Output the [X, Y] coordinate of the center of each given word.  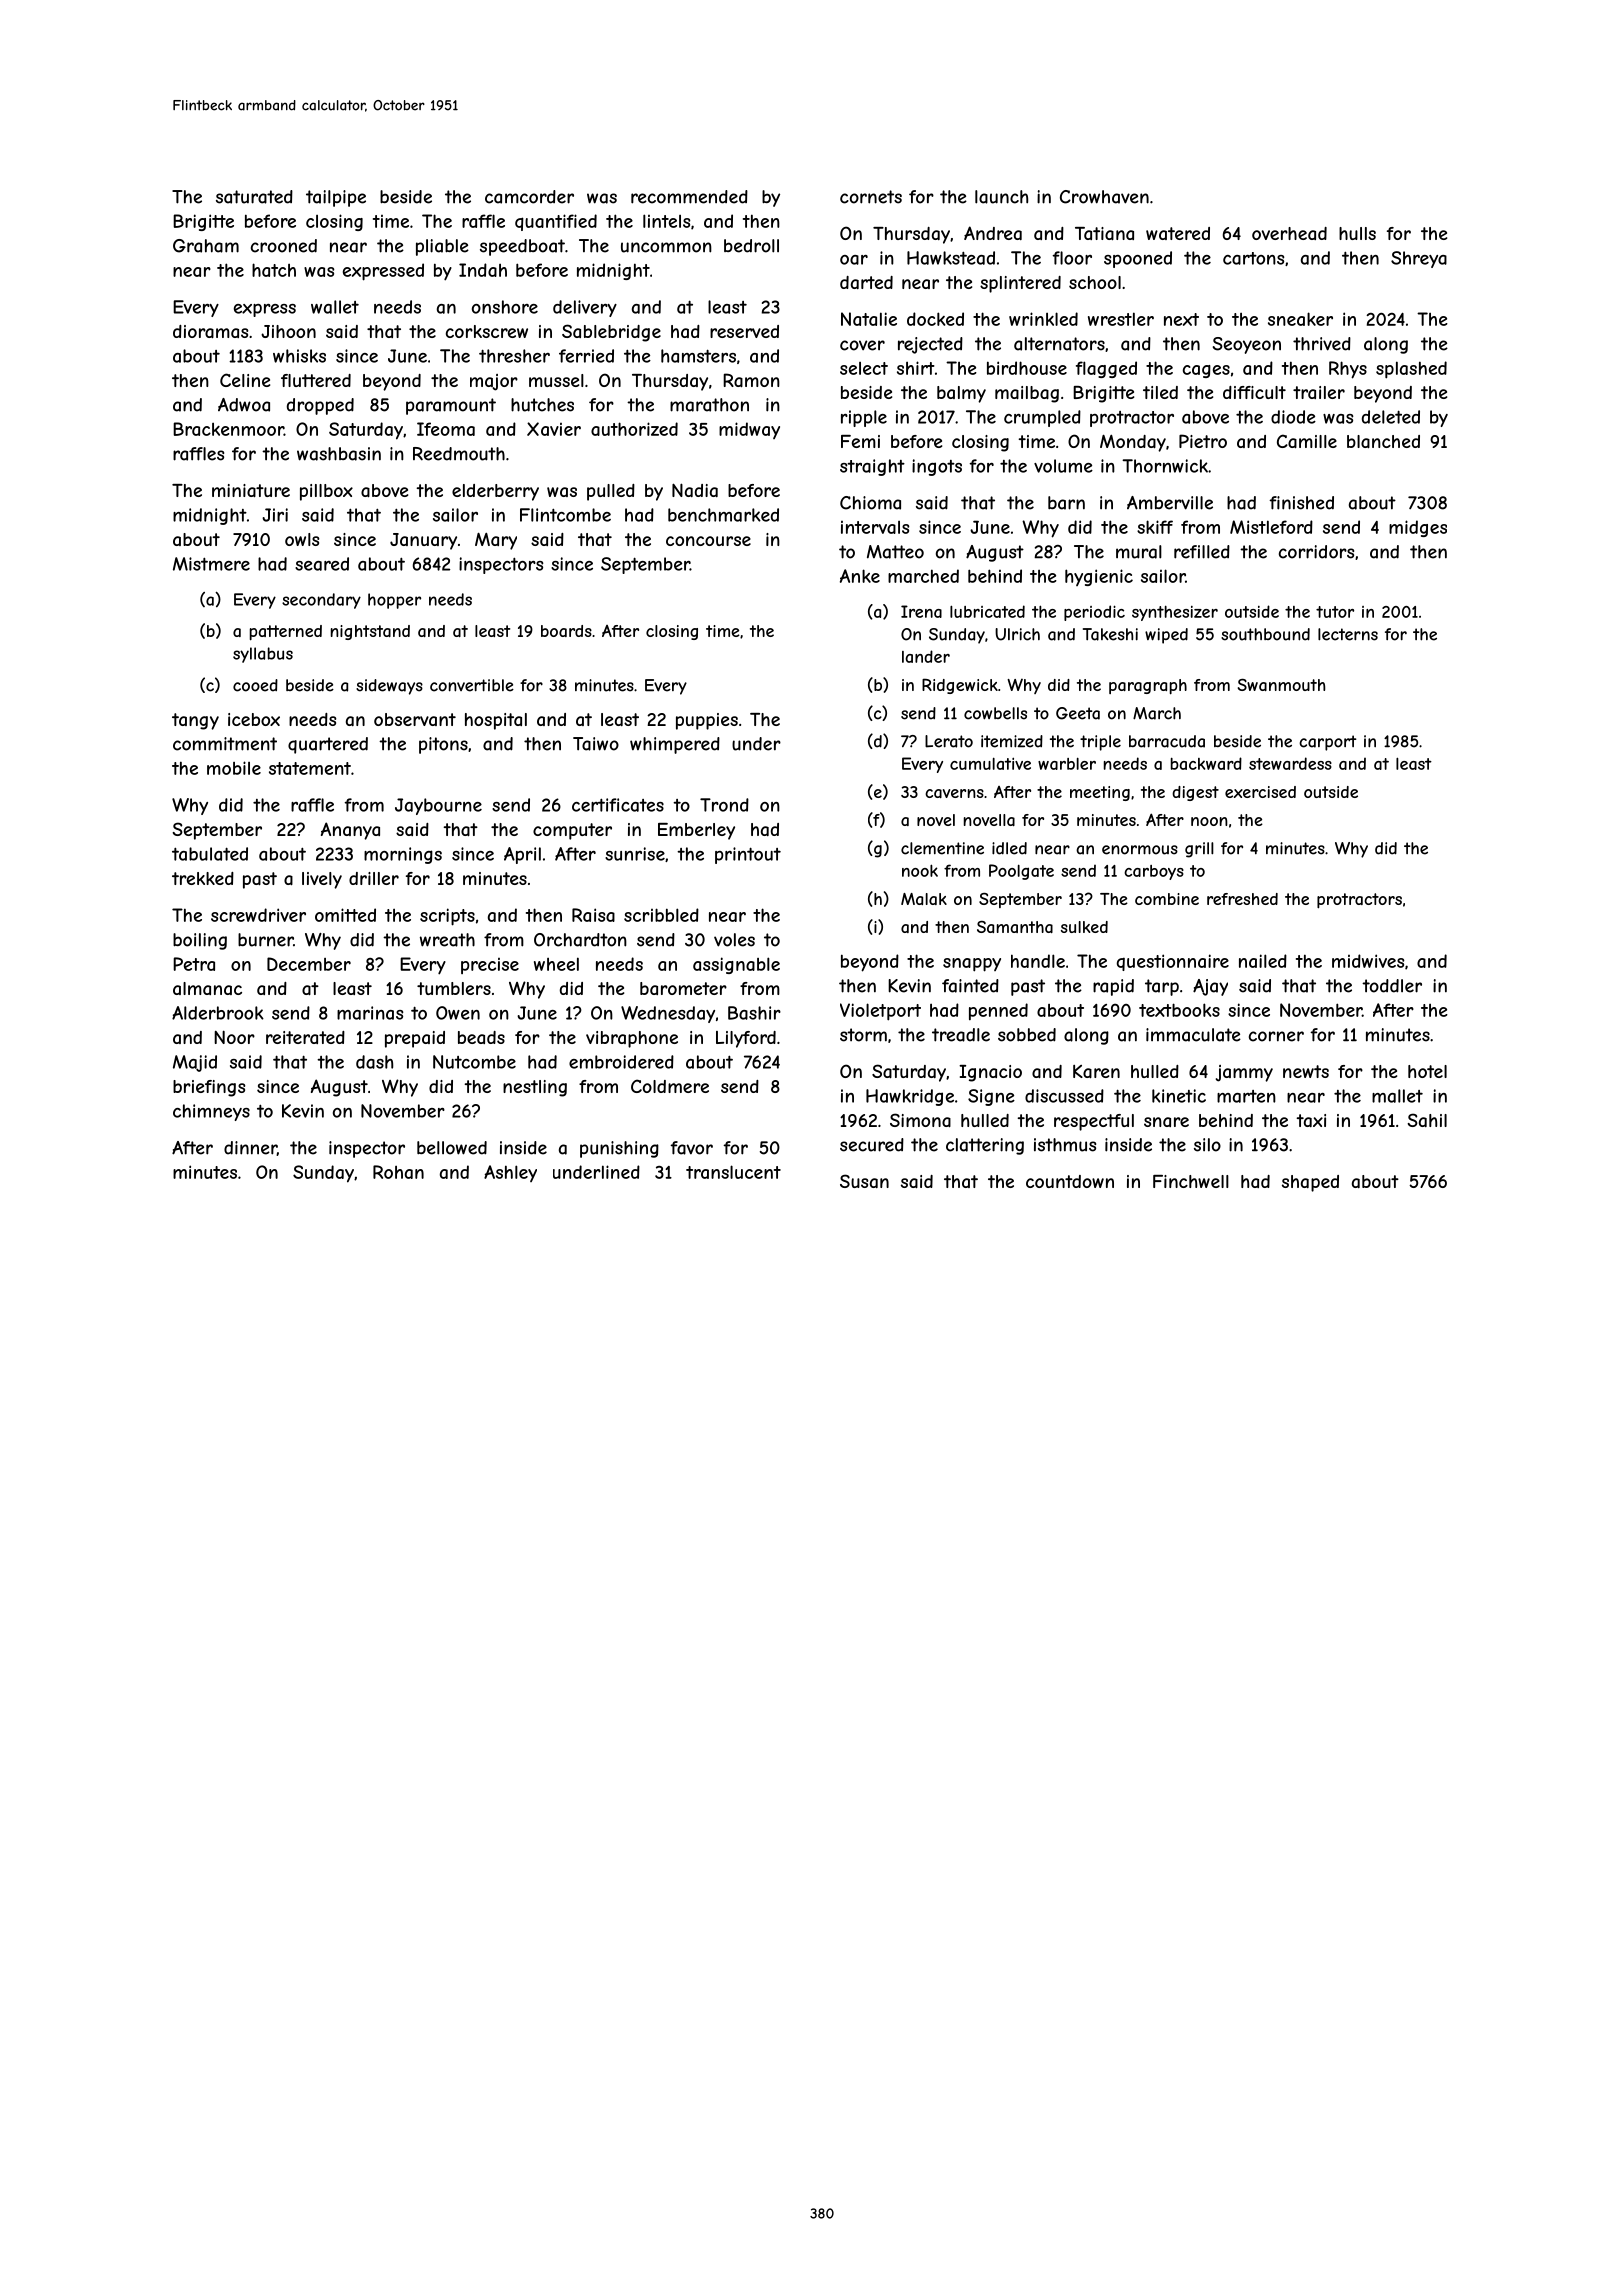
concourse [708, 541]
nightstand [370, 632]
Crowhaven [1104, 197]
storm [863, 1035]
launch [1001, 197]
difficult [1254, 392]
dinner [250, 1148]
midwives [1368, 961]
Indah [483, 270]
